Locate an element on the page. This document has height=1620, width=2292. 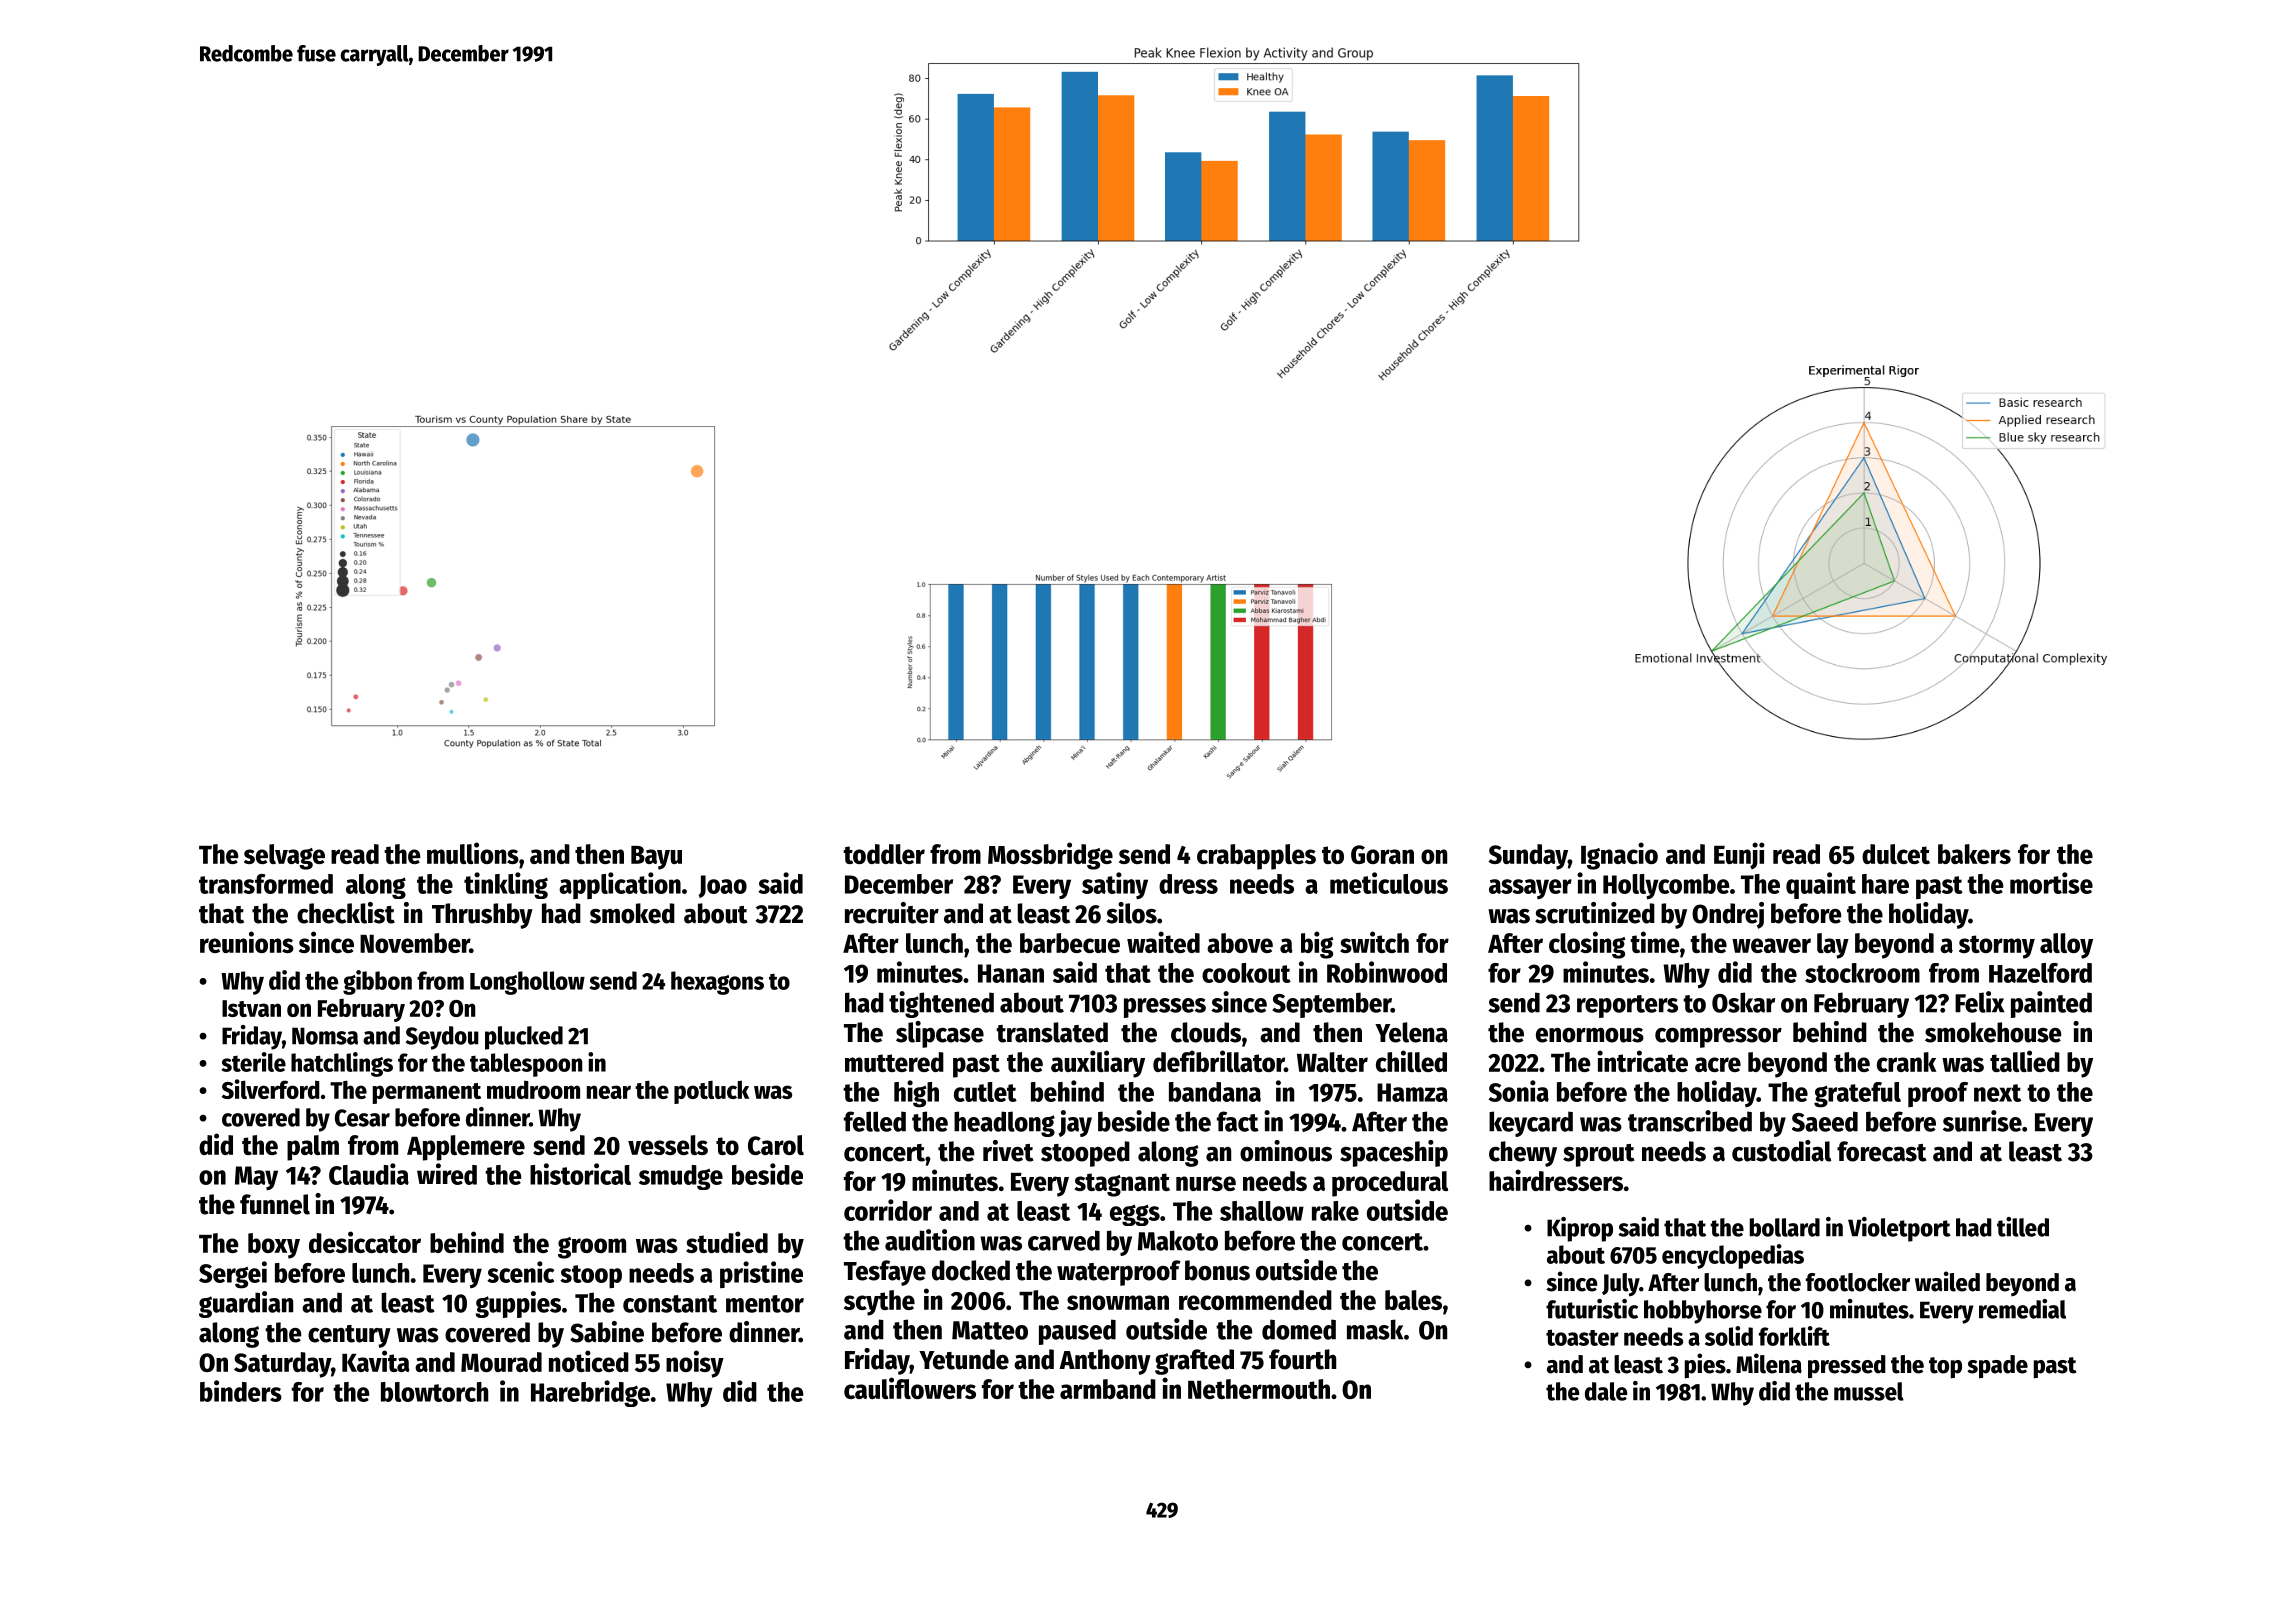
cauliflowers is located at coordinates (910, 1388).
